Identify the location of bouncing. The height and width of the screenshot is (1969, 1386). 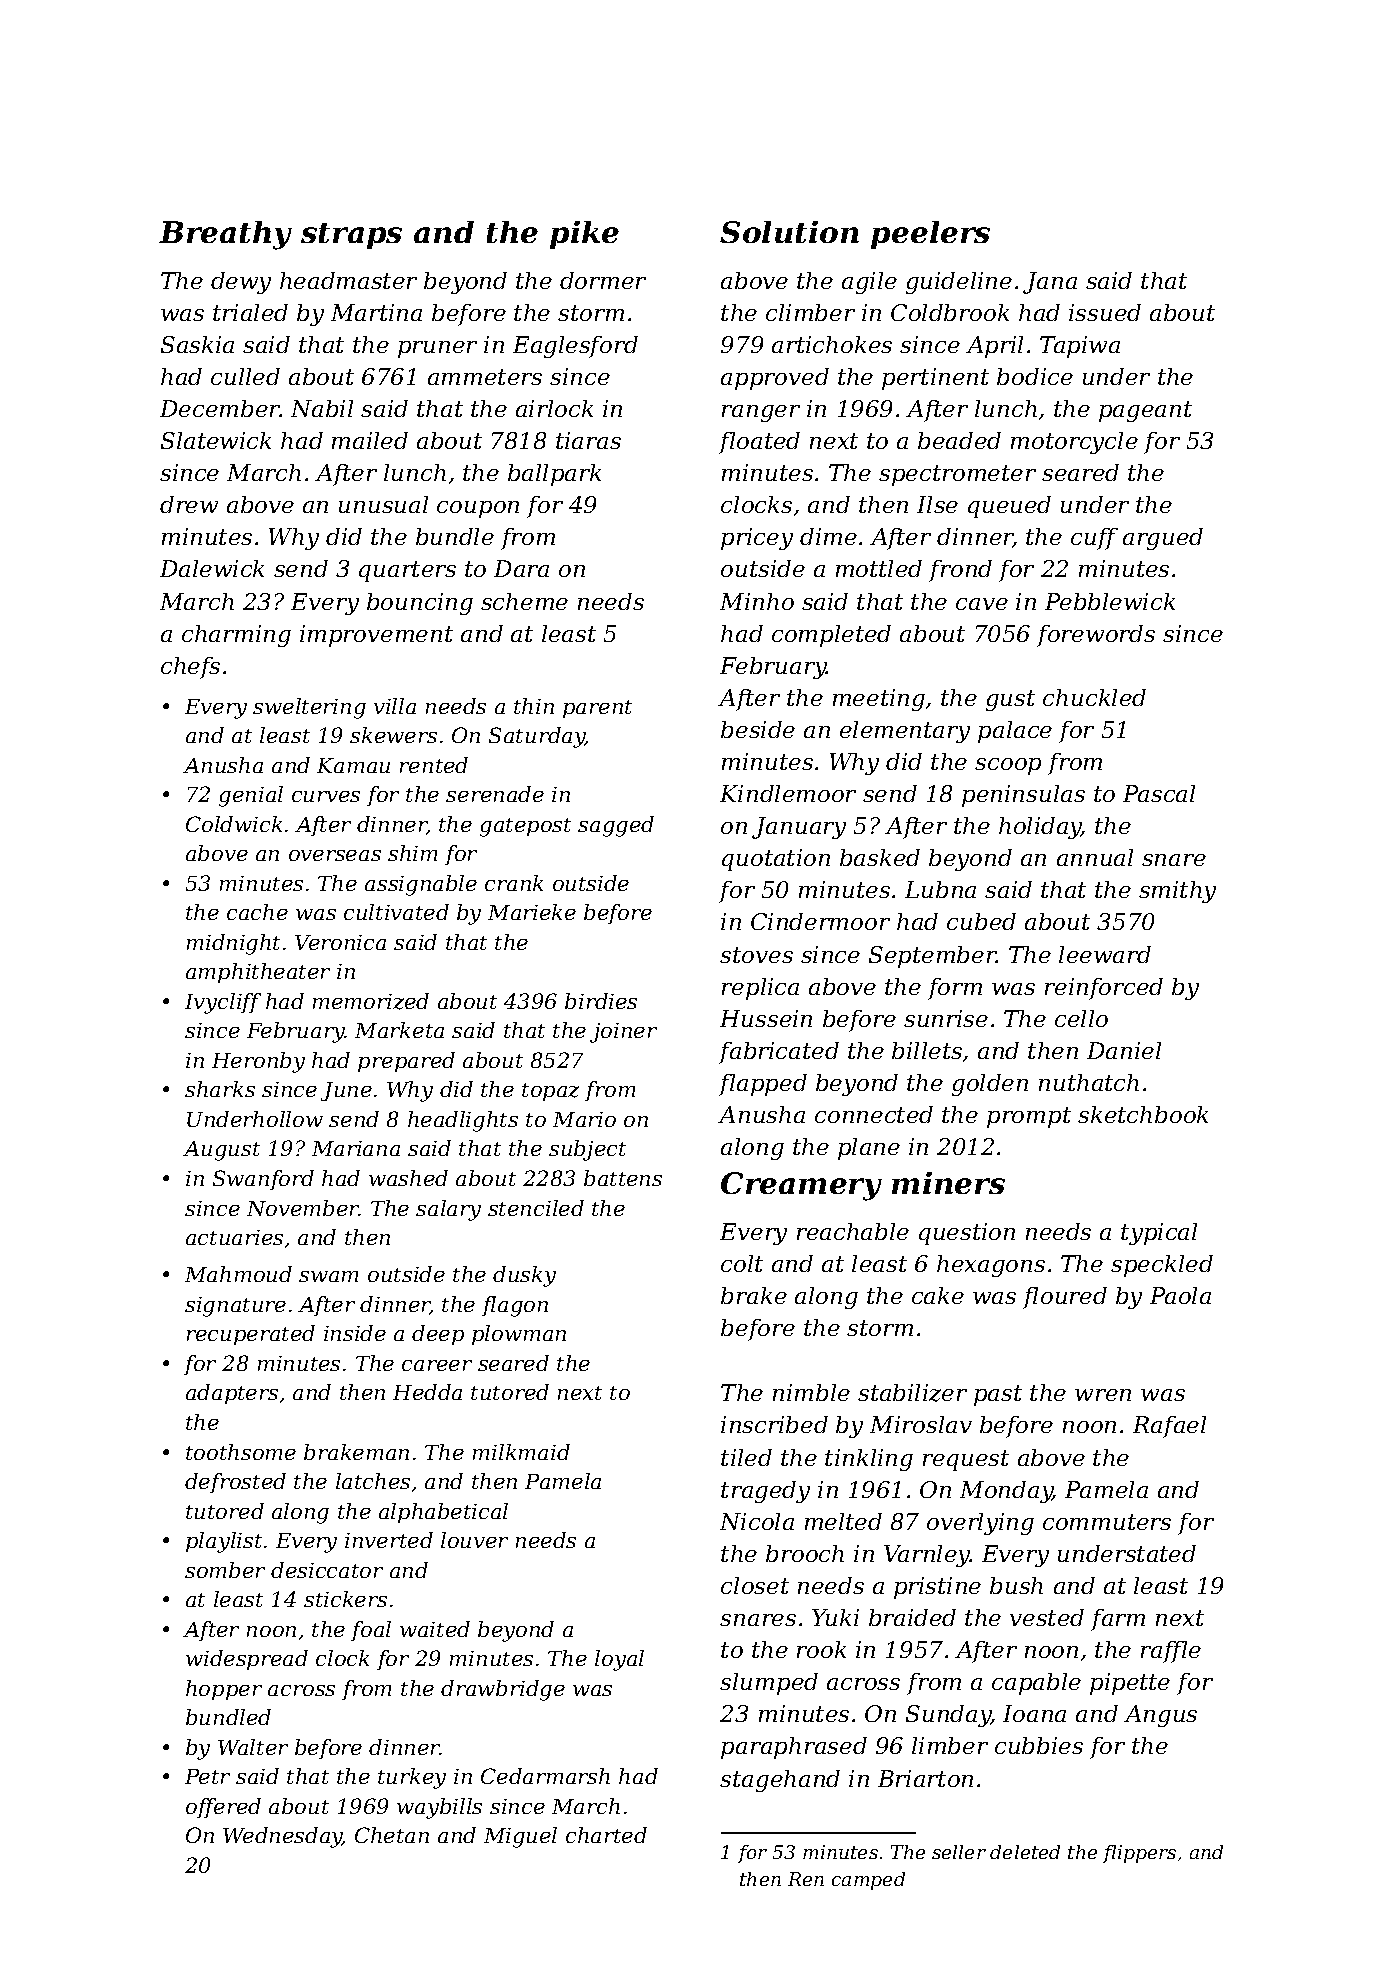
(420, 604).
